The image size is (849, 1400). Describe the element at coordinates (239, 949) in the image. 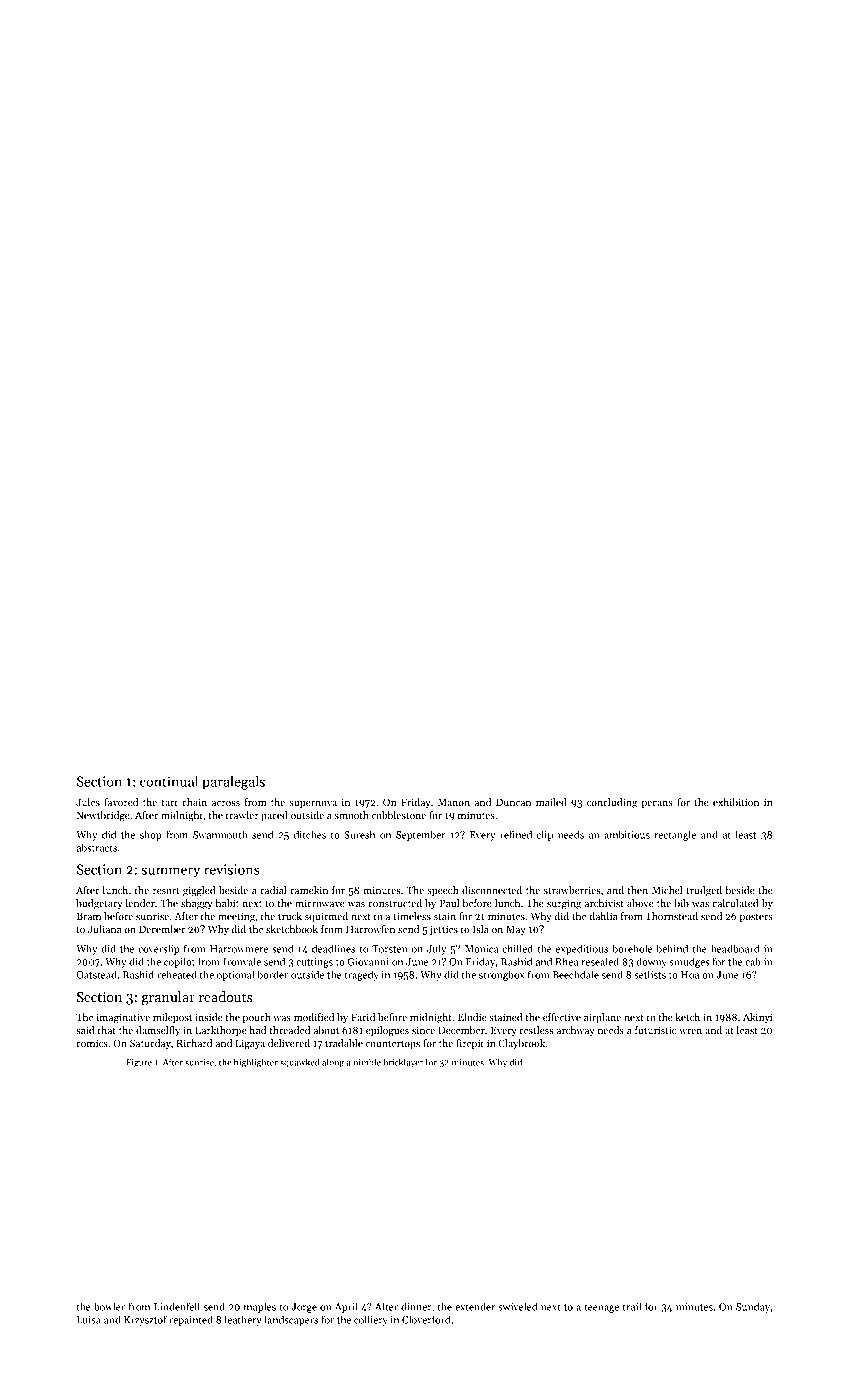

I see `Harrowmere` at that location.
